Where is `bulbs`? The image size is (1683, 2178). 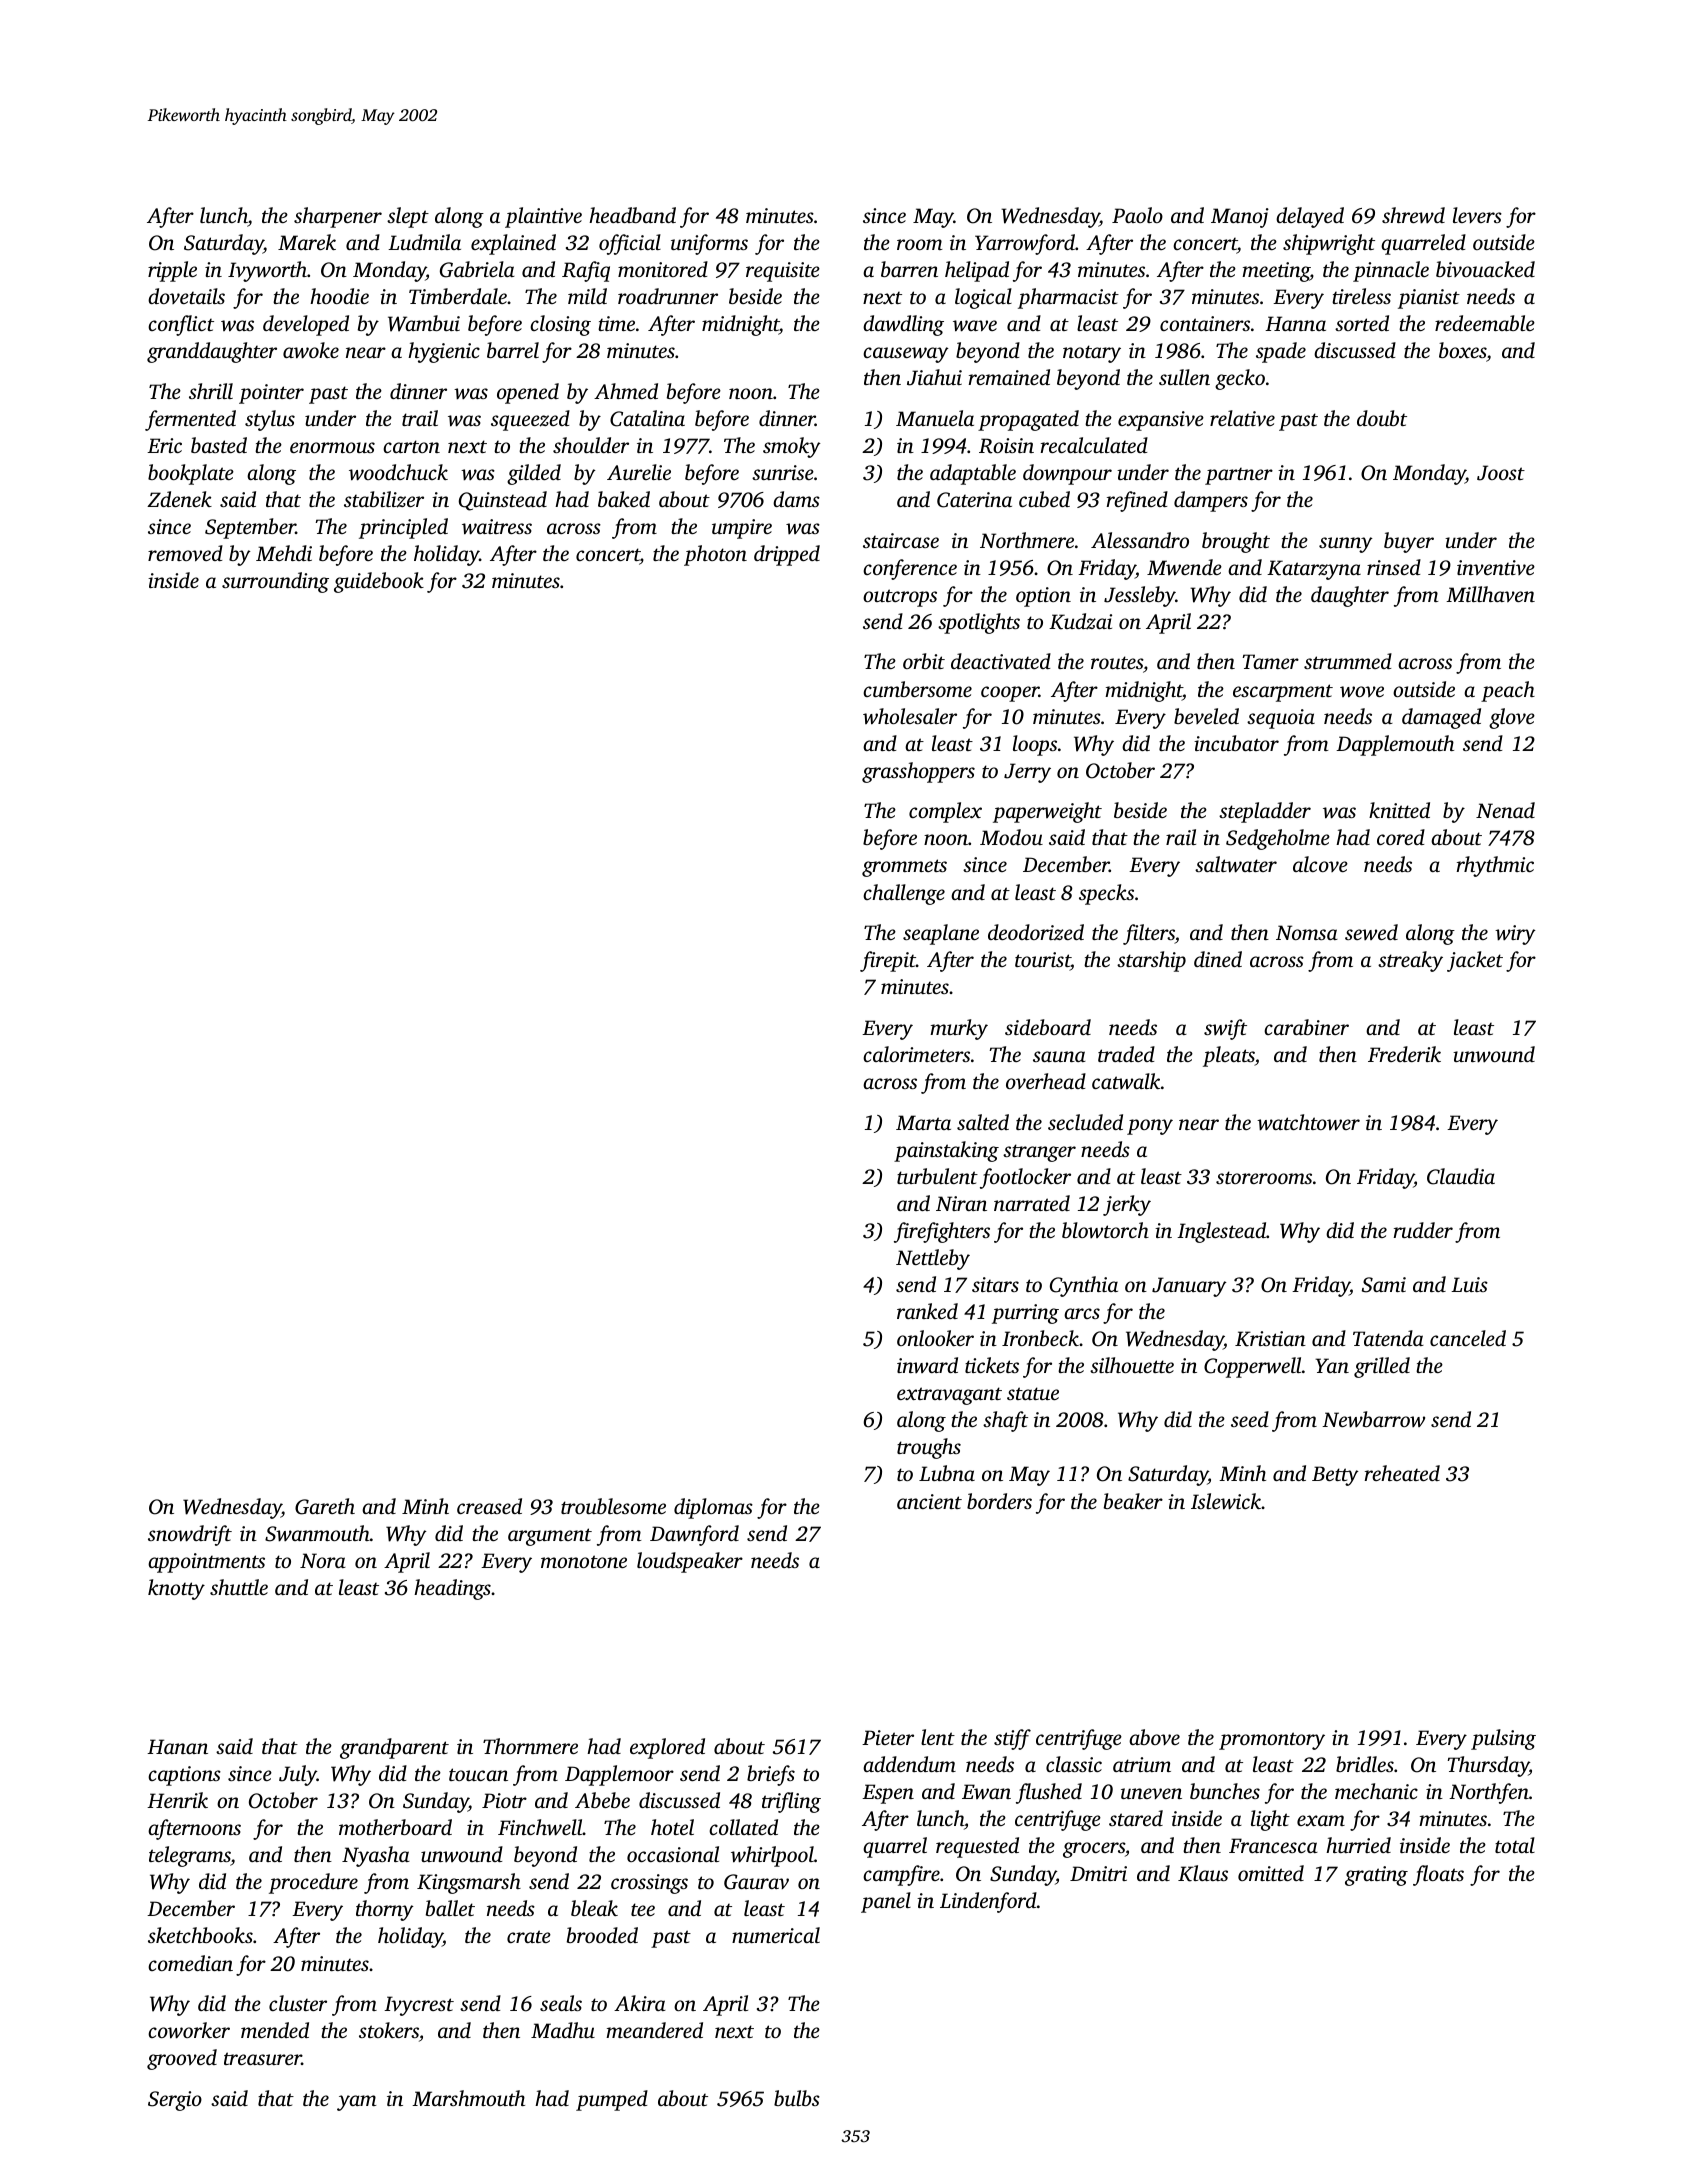 bulbs is located at coordinates (797, 2098).
